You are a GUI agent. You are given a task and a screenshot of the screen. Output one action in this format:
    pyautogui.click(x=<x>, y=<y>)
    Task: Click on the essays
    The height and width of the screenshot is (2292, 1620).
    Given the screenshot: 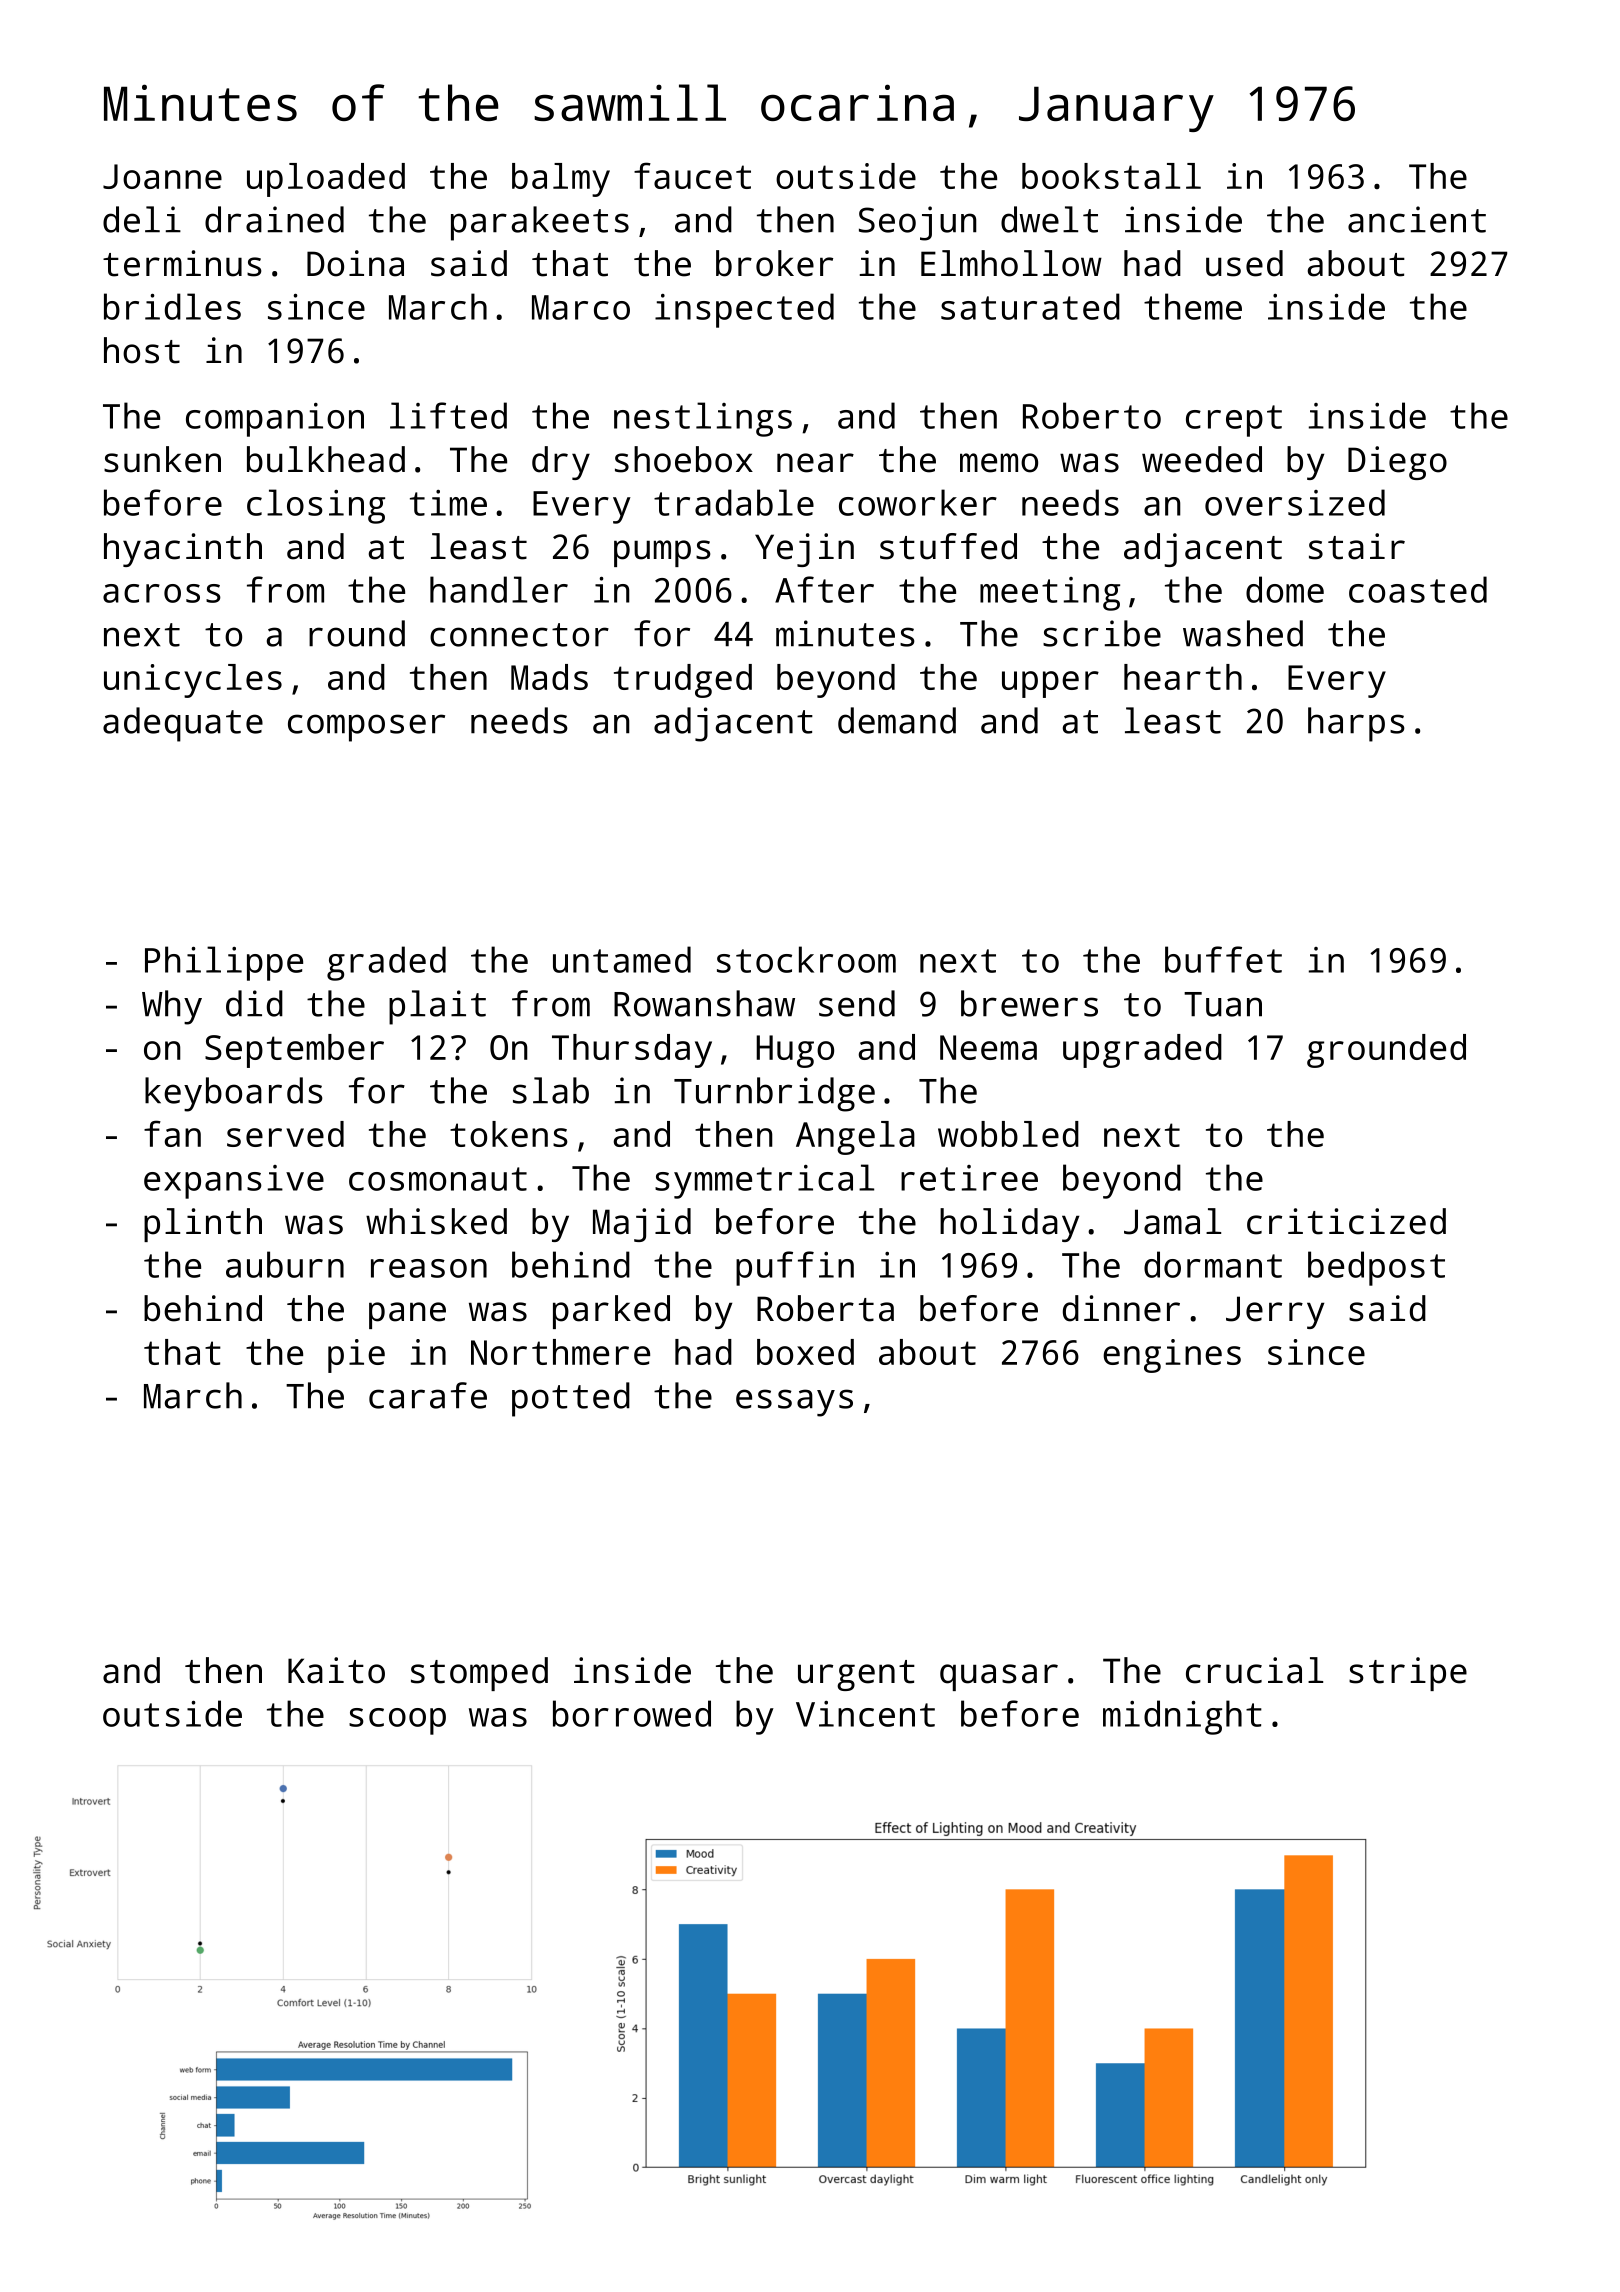 What is the action you would take?
    pyautogui.click(x=794, y=1403)
